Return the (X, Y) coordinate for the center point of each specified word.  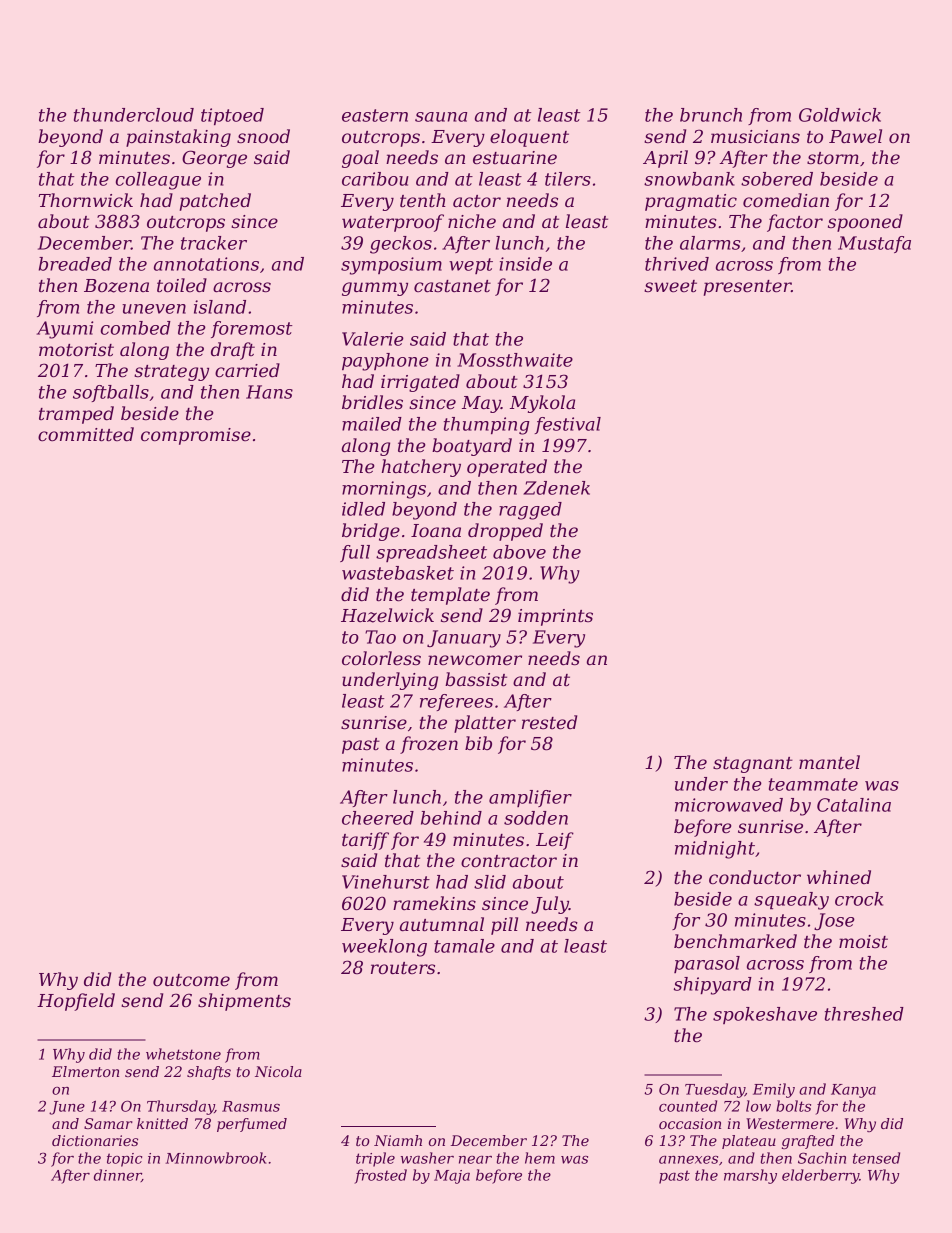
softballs (111, 393)
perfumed (252, 1125)
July (550, 905)
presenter (747, 288)
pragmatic (691, 202)
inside (525, 264)
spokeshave (765, 1015)
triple (375, 1159)
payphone (385, 362)
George (214, 159)
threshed (864, 1014)
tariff (365, 841)
